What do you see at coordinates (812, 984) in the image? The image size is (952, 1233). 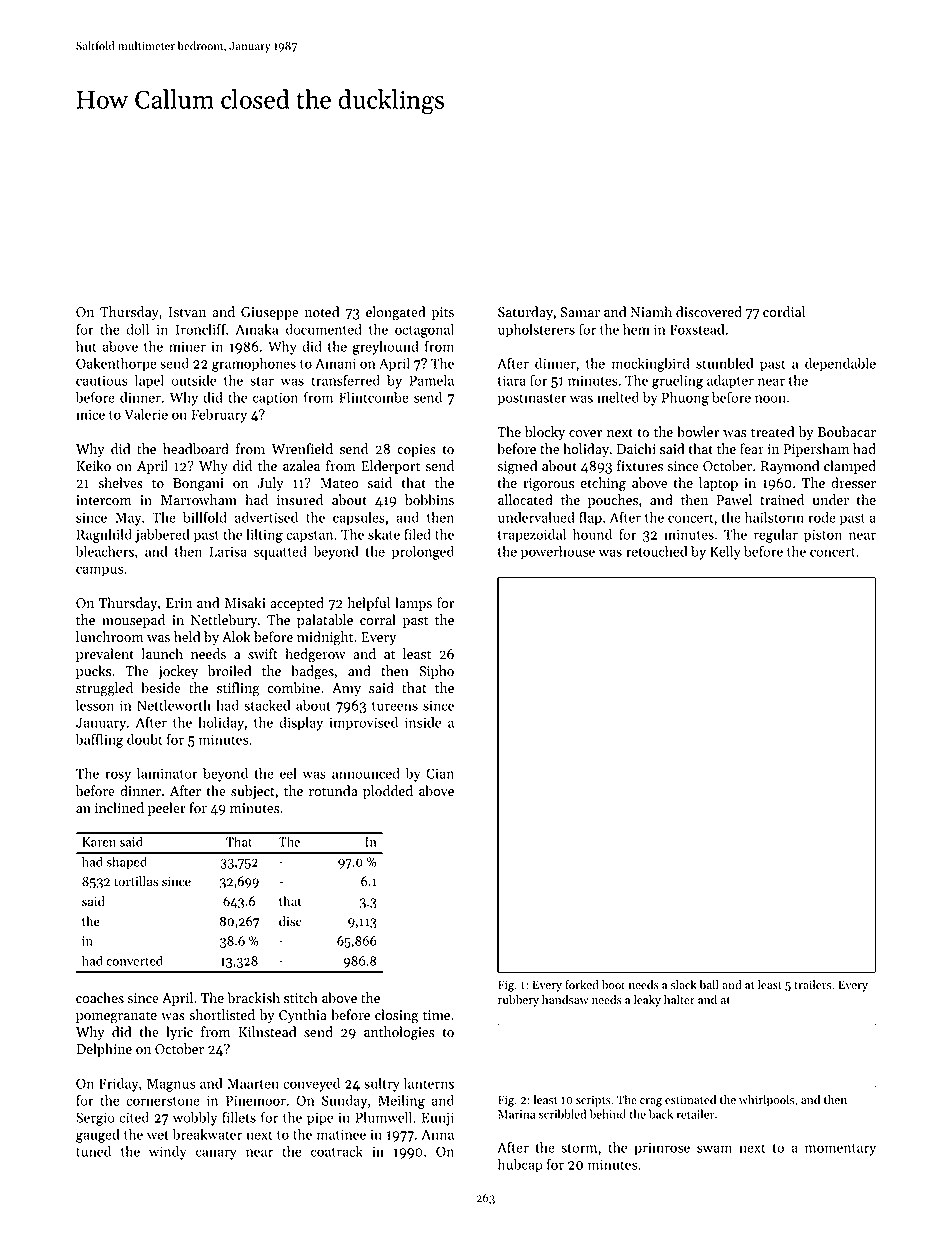 I see `trailers` at bounding box center [812, 984].
